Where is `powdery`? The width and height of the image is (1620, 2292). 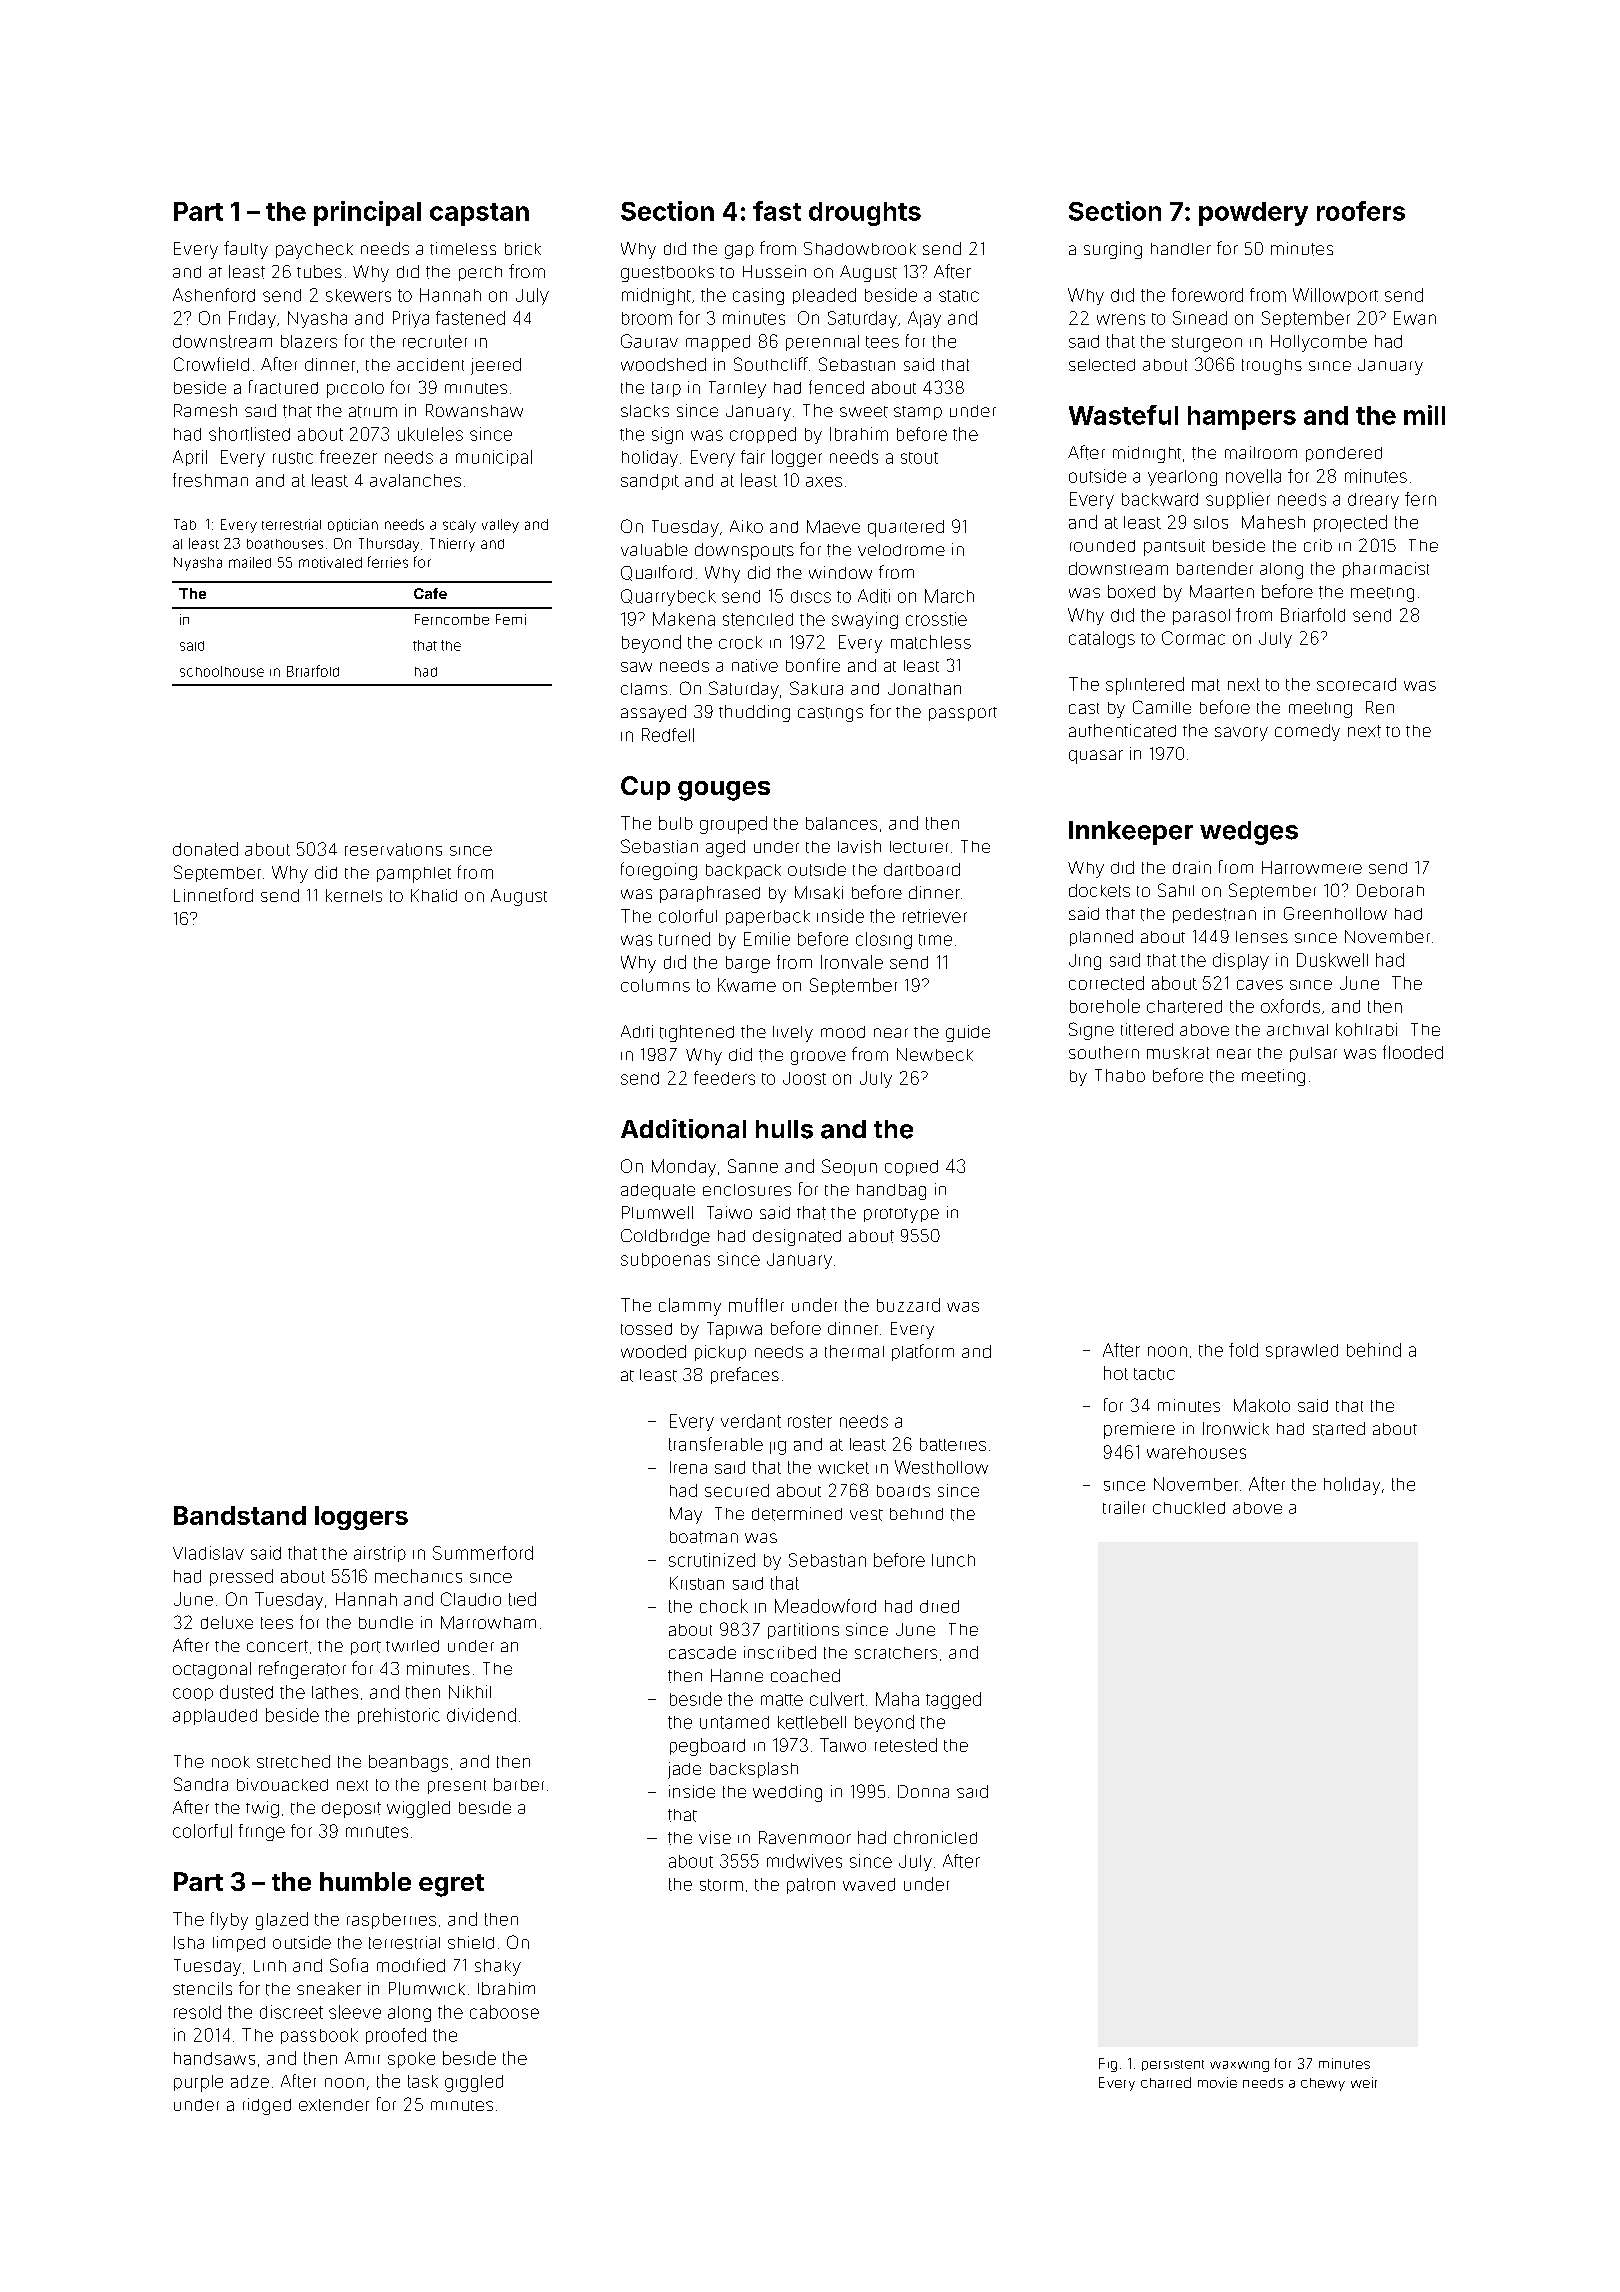
powdery is located at coordinates (1253, 214).
